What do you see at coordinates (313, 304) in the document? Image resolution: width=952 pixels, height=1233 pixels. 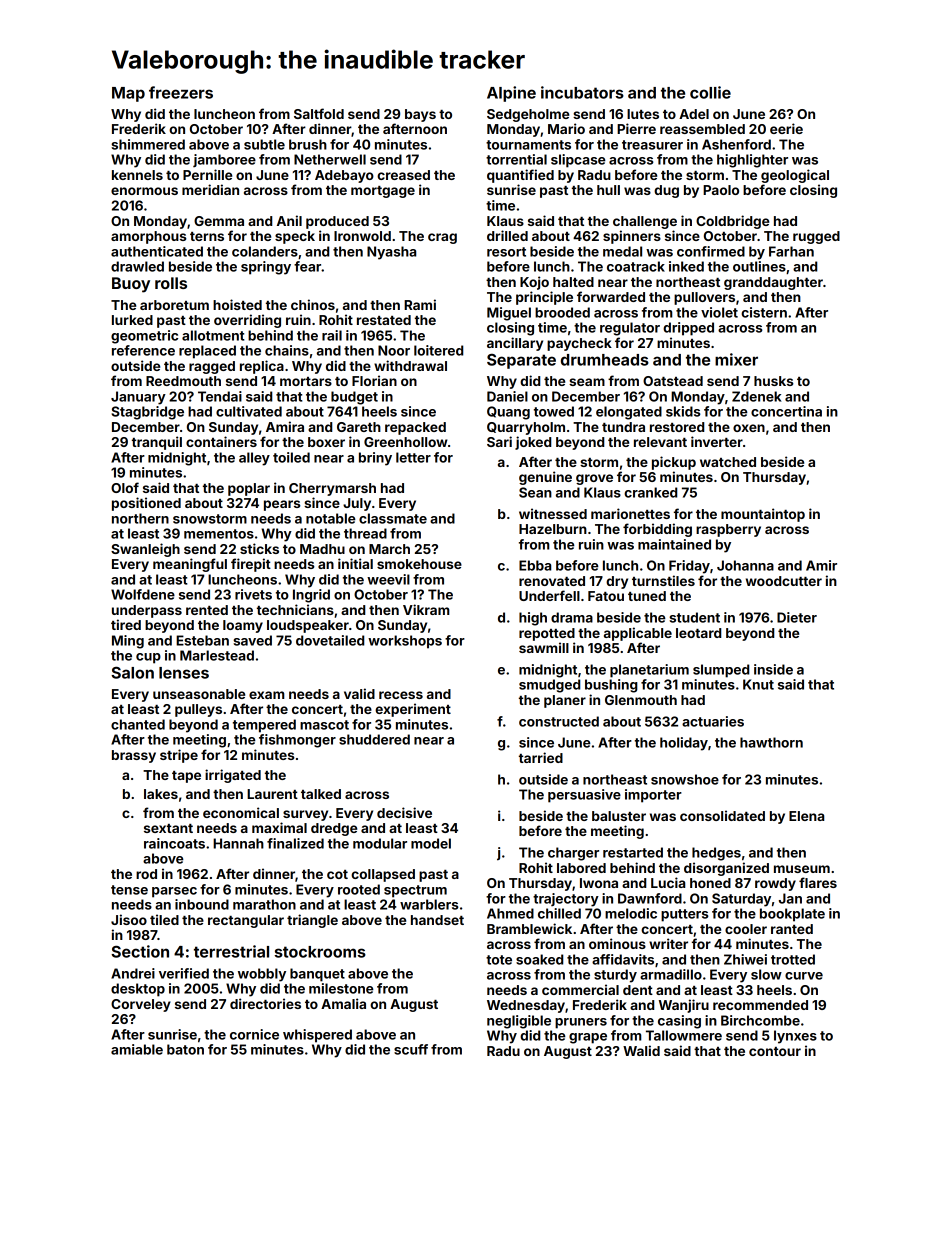 I see `chinos` at bounding box center [313, 304].
